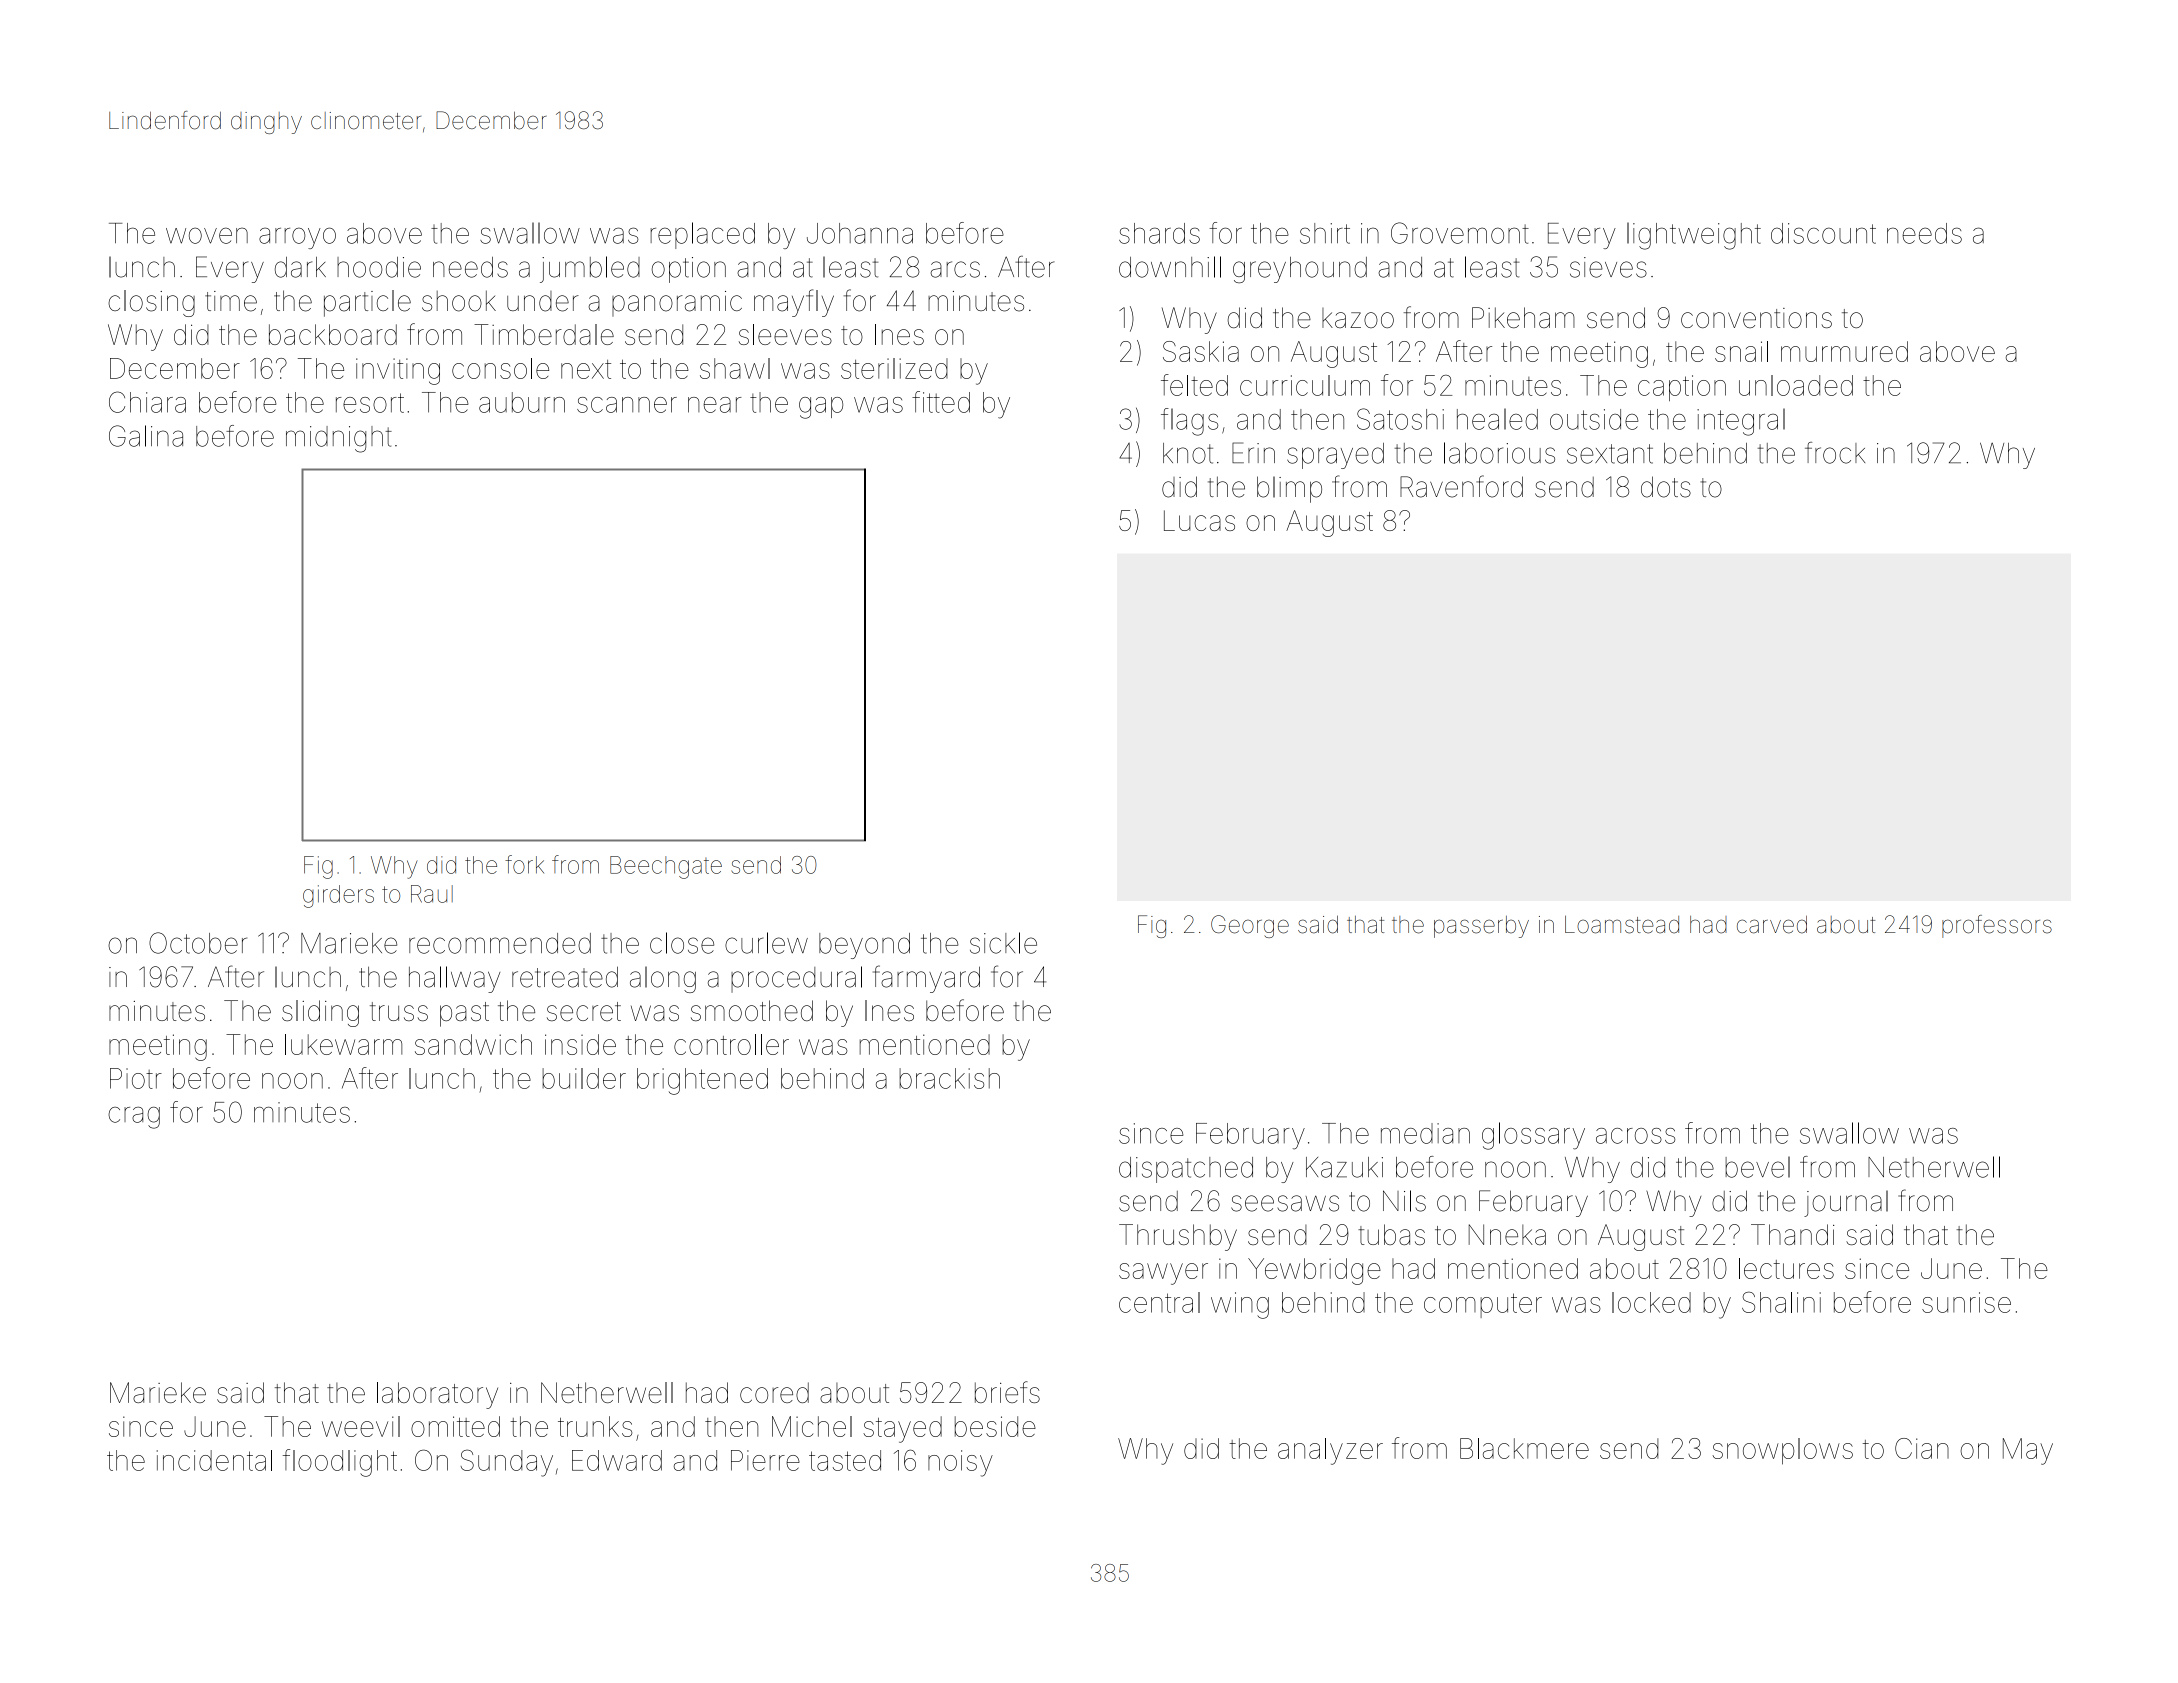 The height and width of the document is (1683, 2178). Describe the element at coordinates (1823, 233) in the document. I see `discount` at that location.
